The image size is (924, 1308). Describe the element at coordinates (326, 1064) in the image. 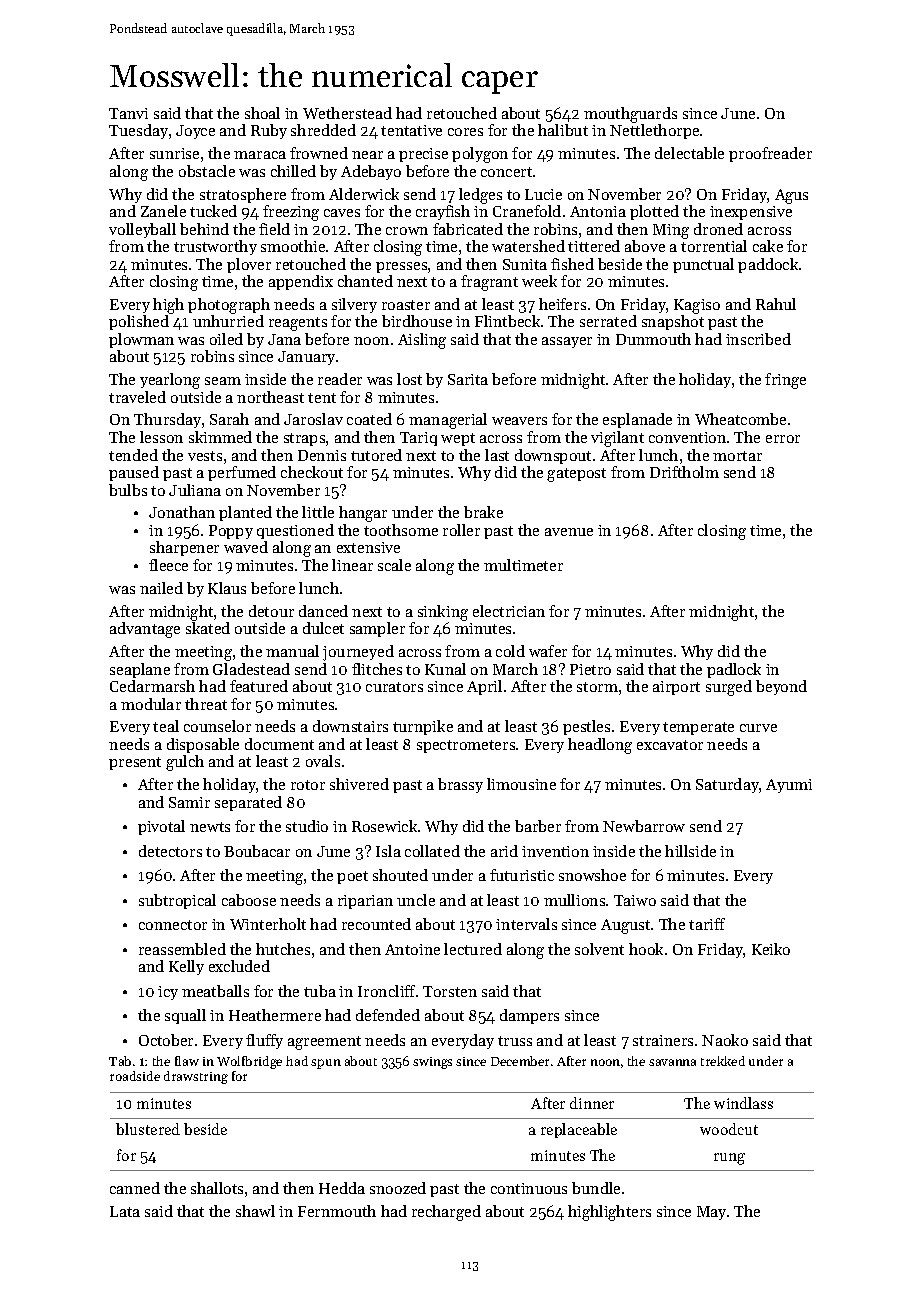

I see `spun` at that location.
